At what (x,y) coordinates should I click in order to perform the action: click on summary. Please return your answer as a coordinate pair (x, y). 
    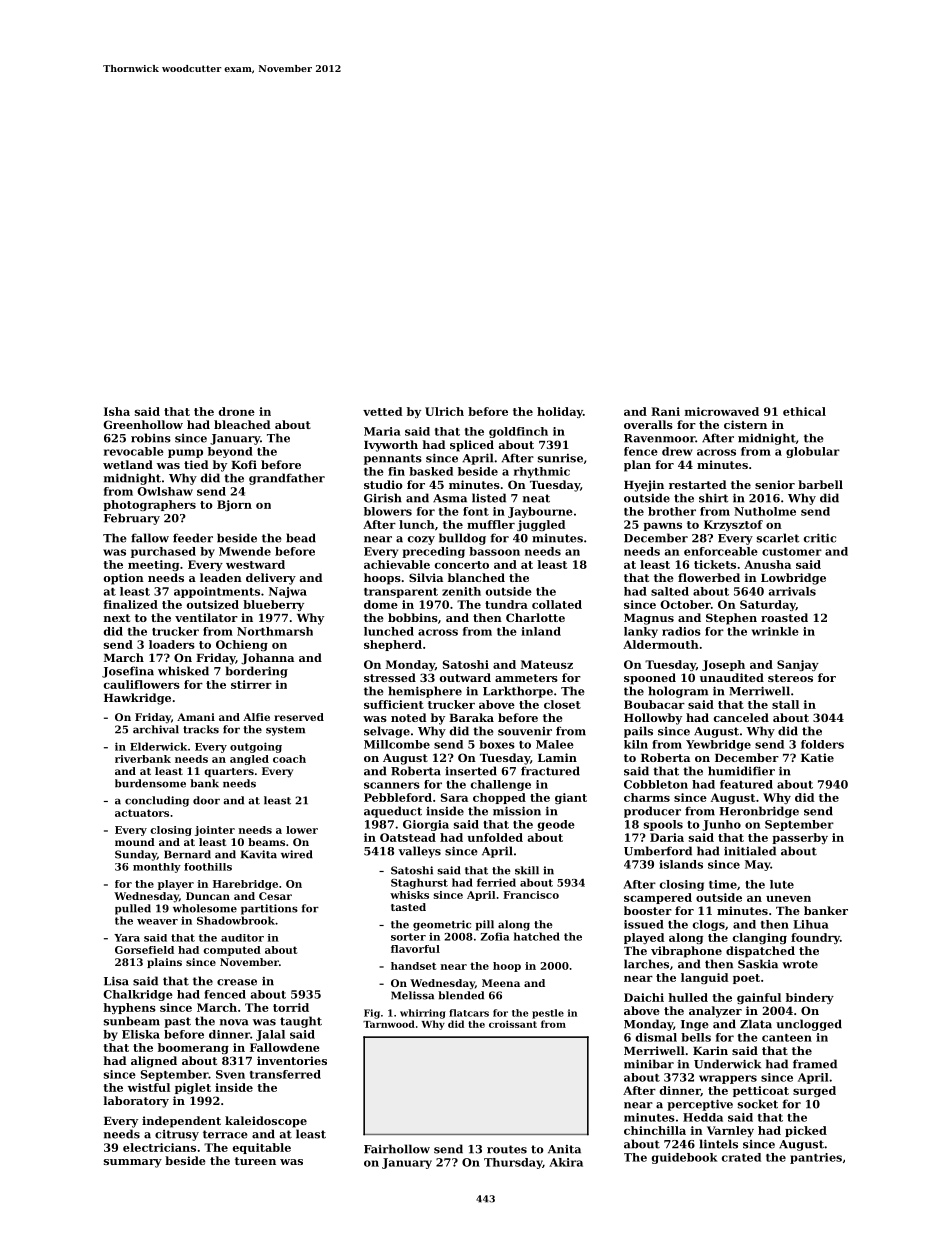
    Looking at the image, I should click on (133, 1163).
